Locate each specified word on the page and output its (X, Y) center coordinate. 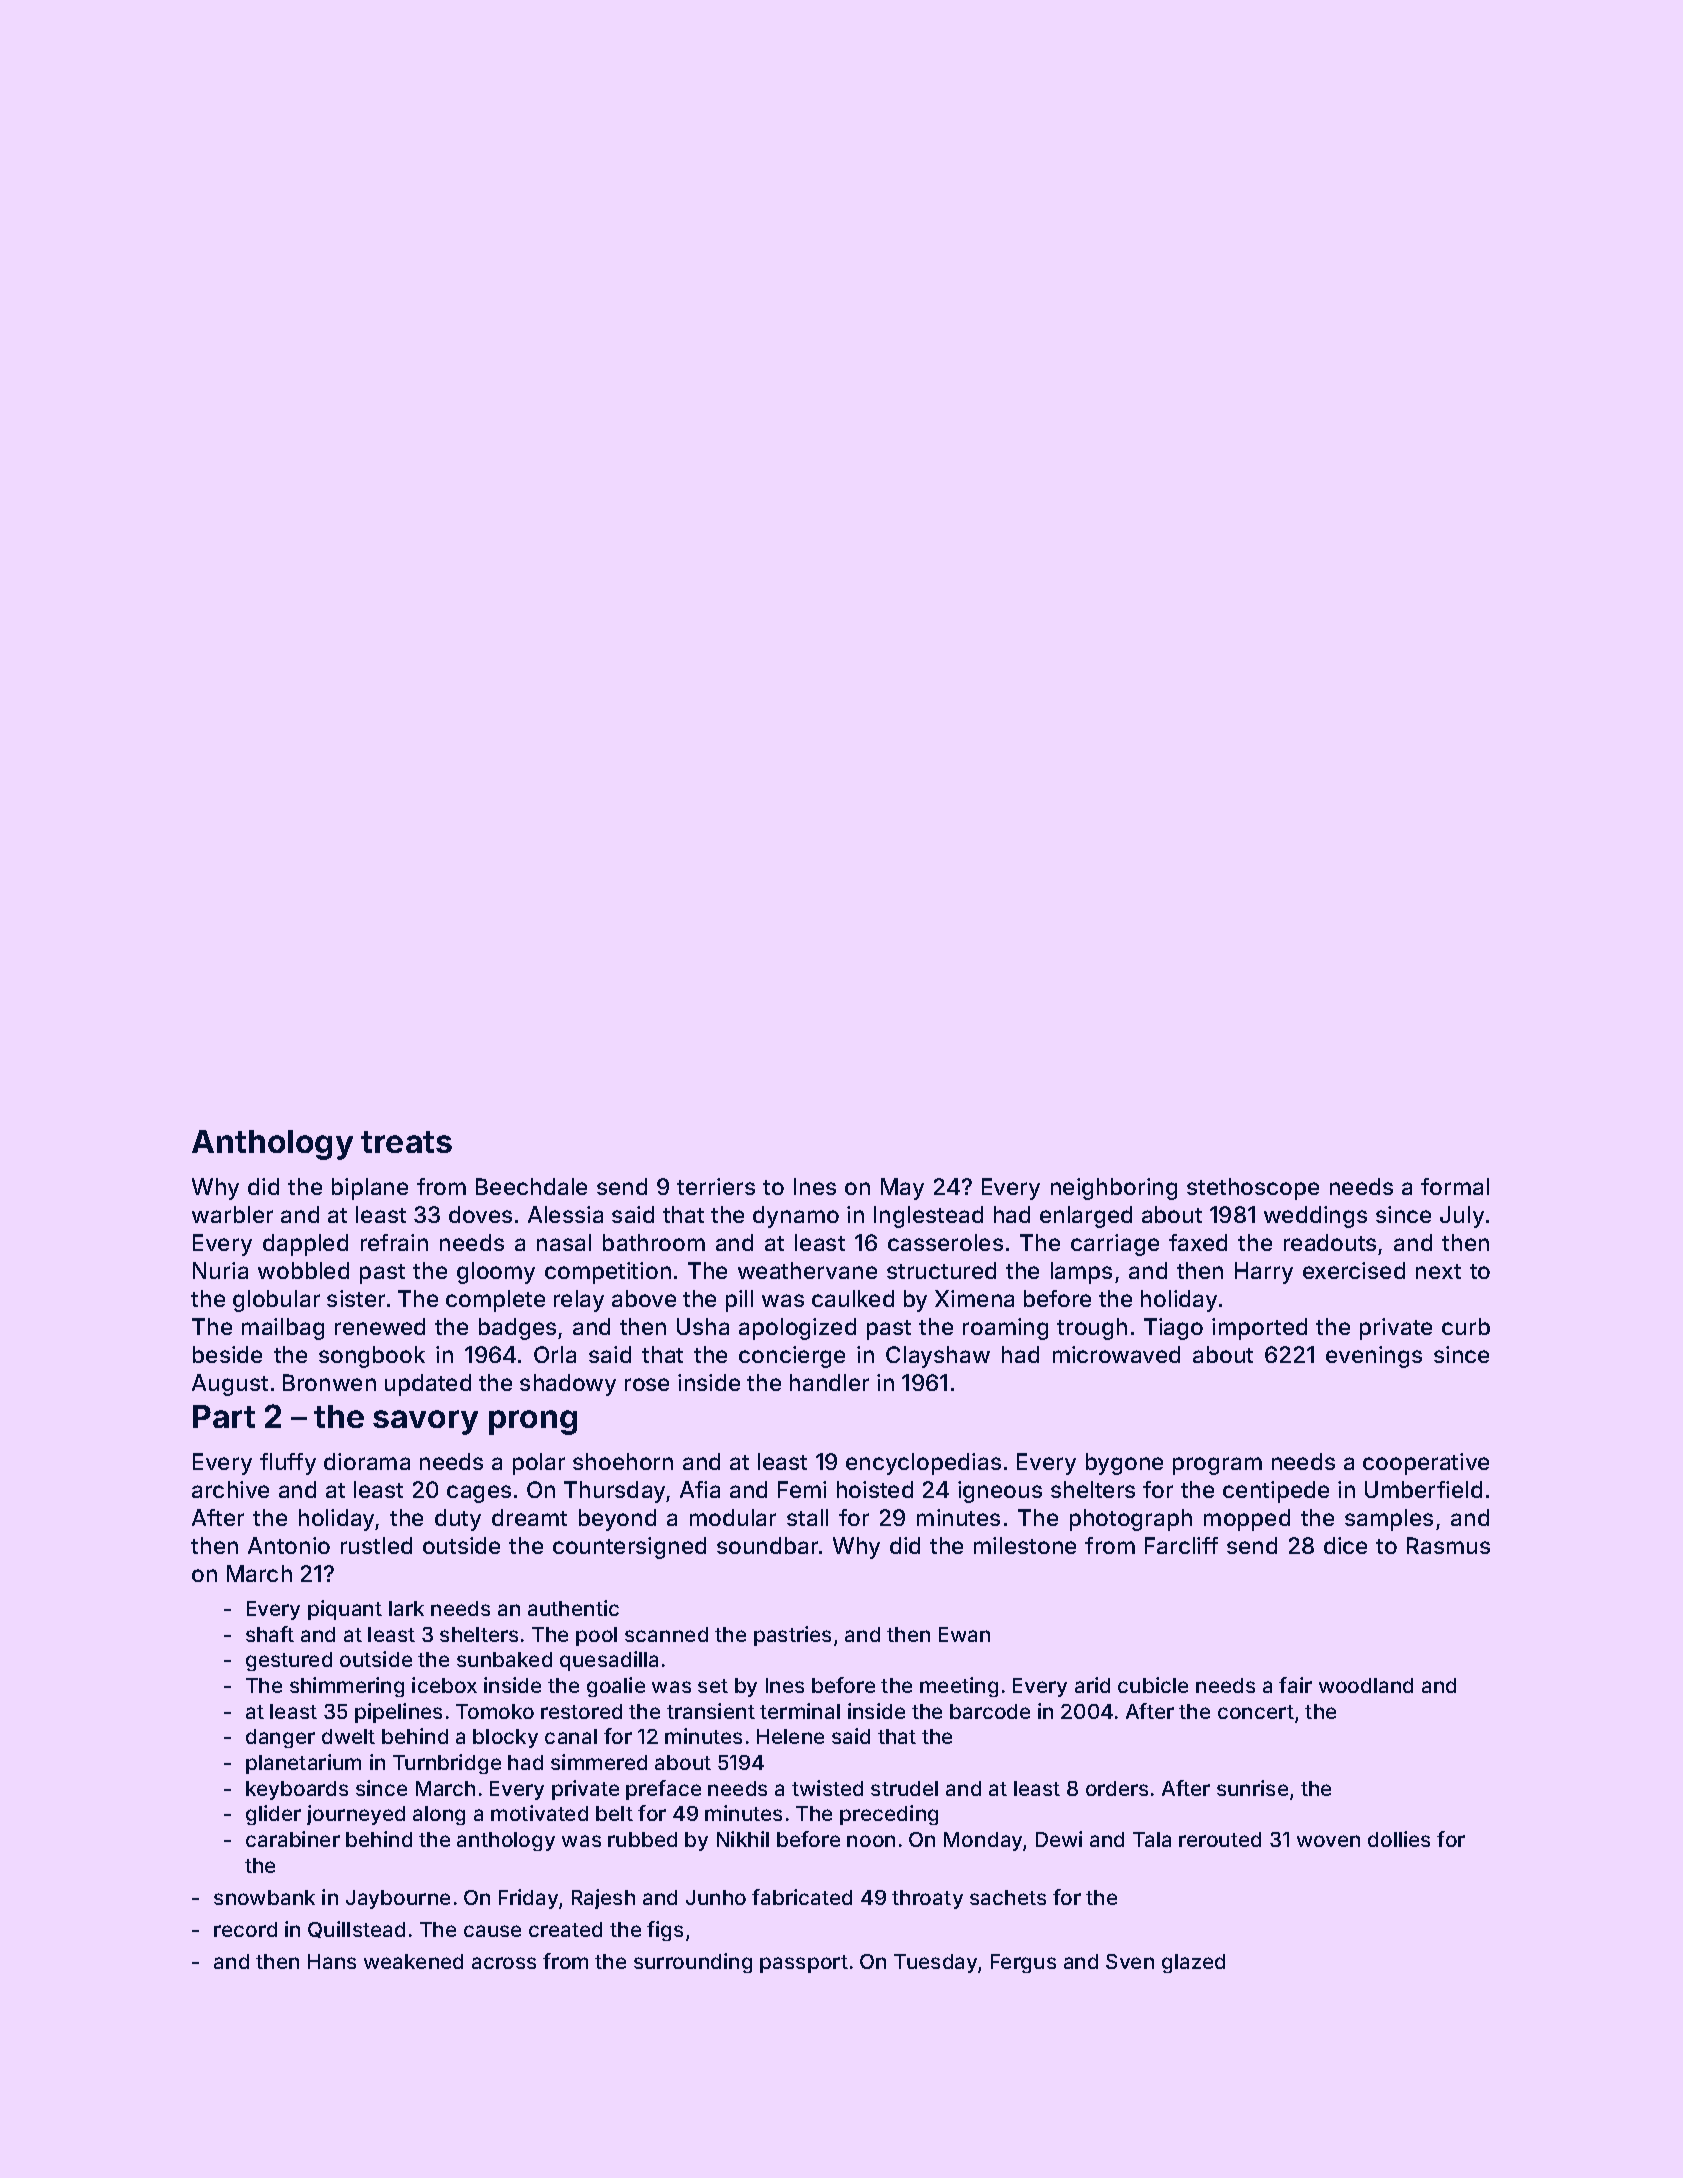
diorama (367, 1461)
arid (1092, 1685)
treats (406, 1142)
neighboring (1114, 1189)
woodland (1366, 1685)
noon (871, 1841)
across (504, 1963)
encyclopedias (923, 1464)
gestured (289, 1661)
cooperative (1426, 1464)
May (902, 1189)
